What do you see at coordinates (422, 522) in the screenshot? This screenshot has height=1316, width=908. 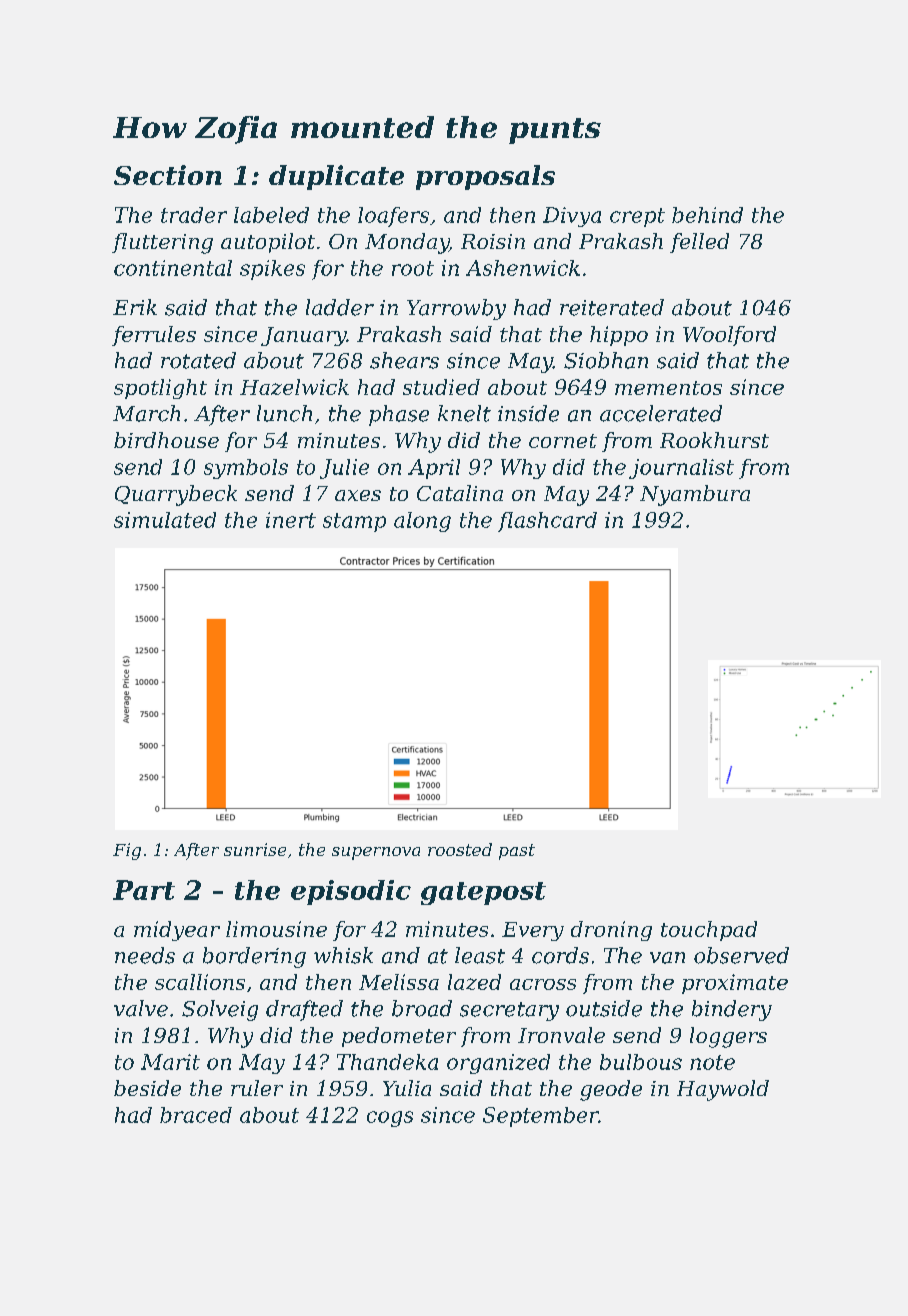 I see `along` at bounding box center [422, 522].
